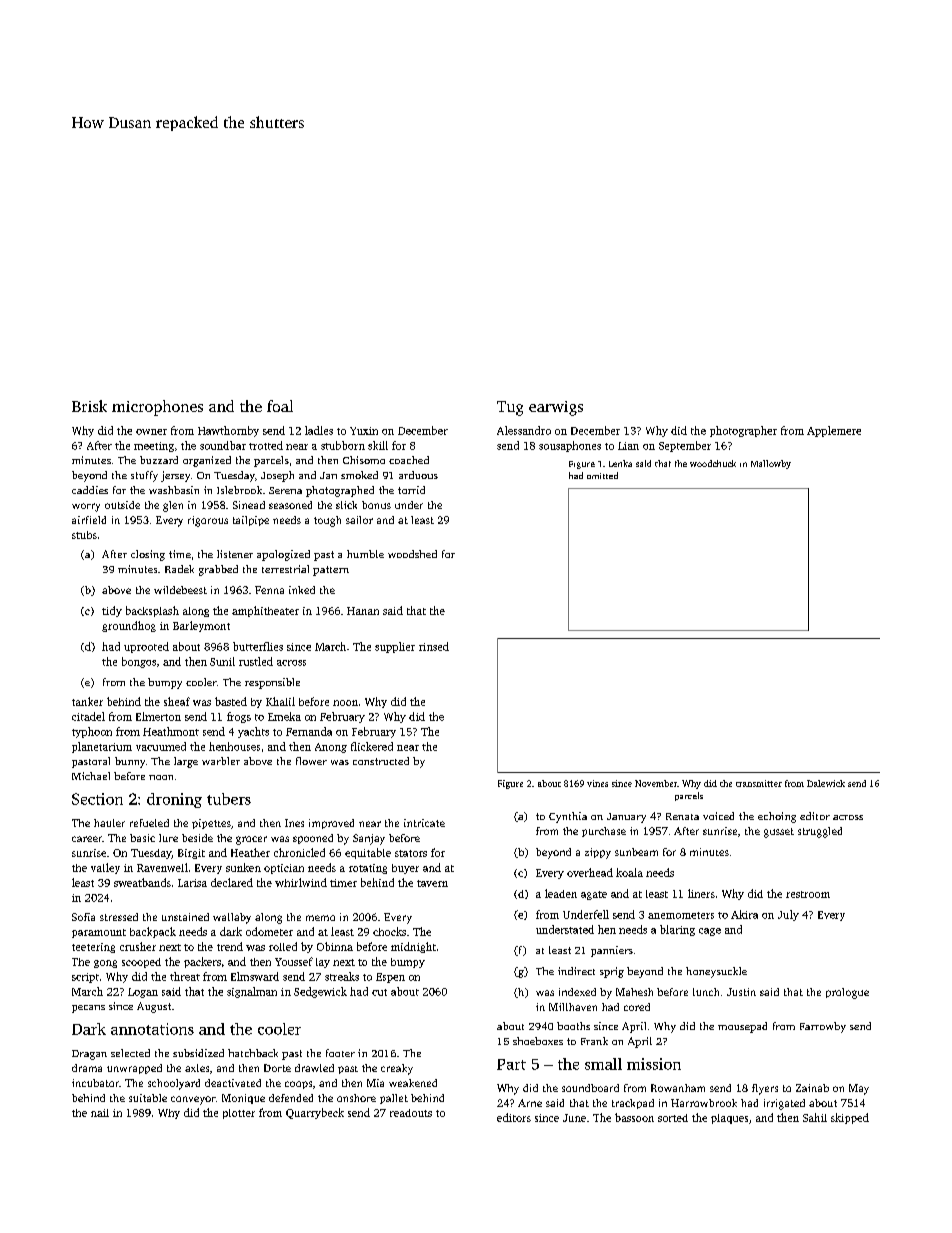  Describe the element at coordinates (743, 431) in the screenshot. I see `photographer` at that location.
